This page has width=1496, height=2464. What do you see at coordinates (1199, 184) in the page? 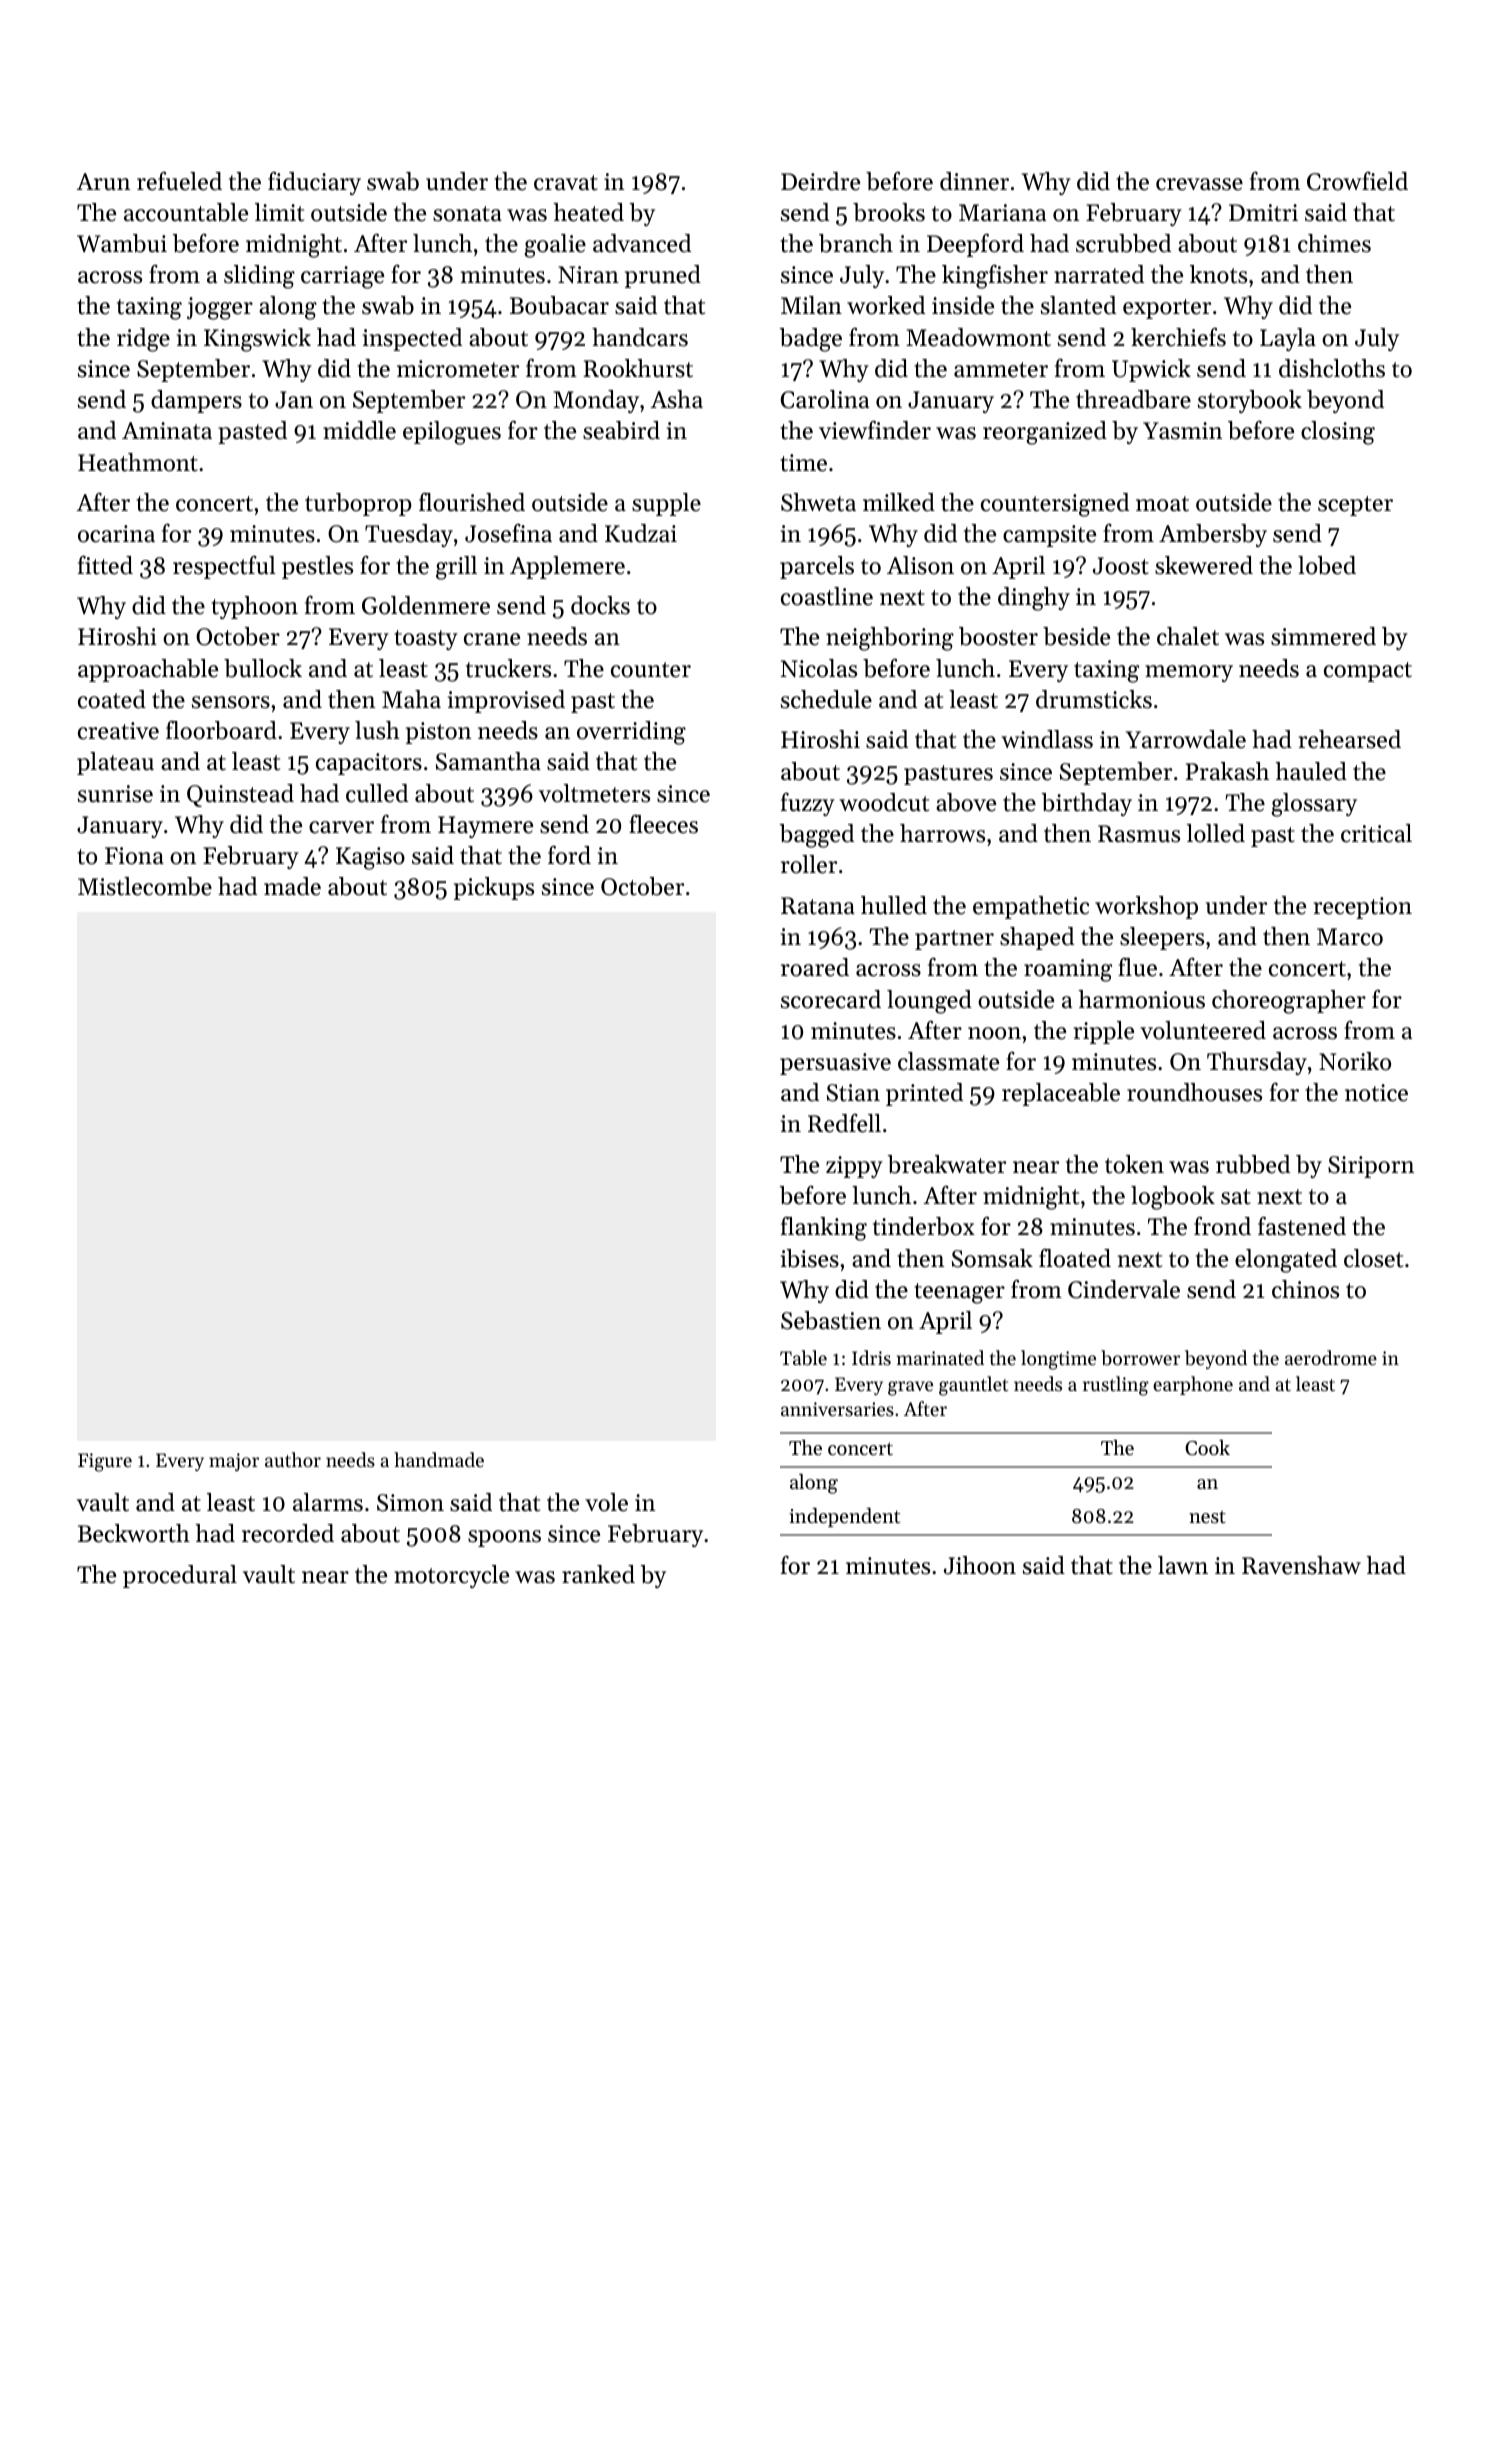
I see `crevasse` at bounding box center [1199, 184].
